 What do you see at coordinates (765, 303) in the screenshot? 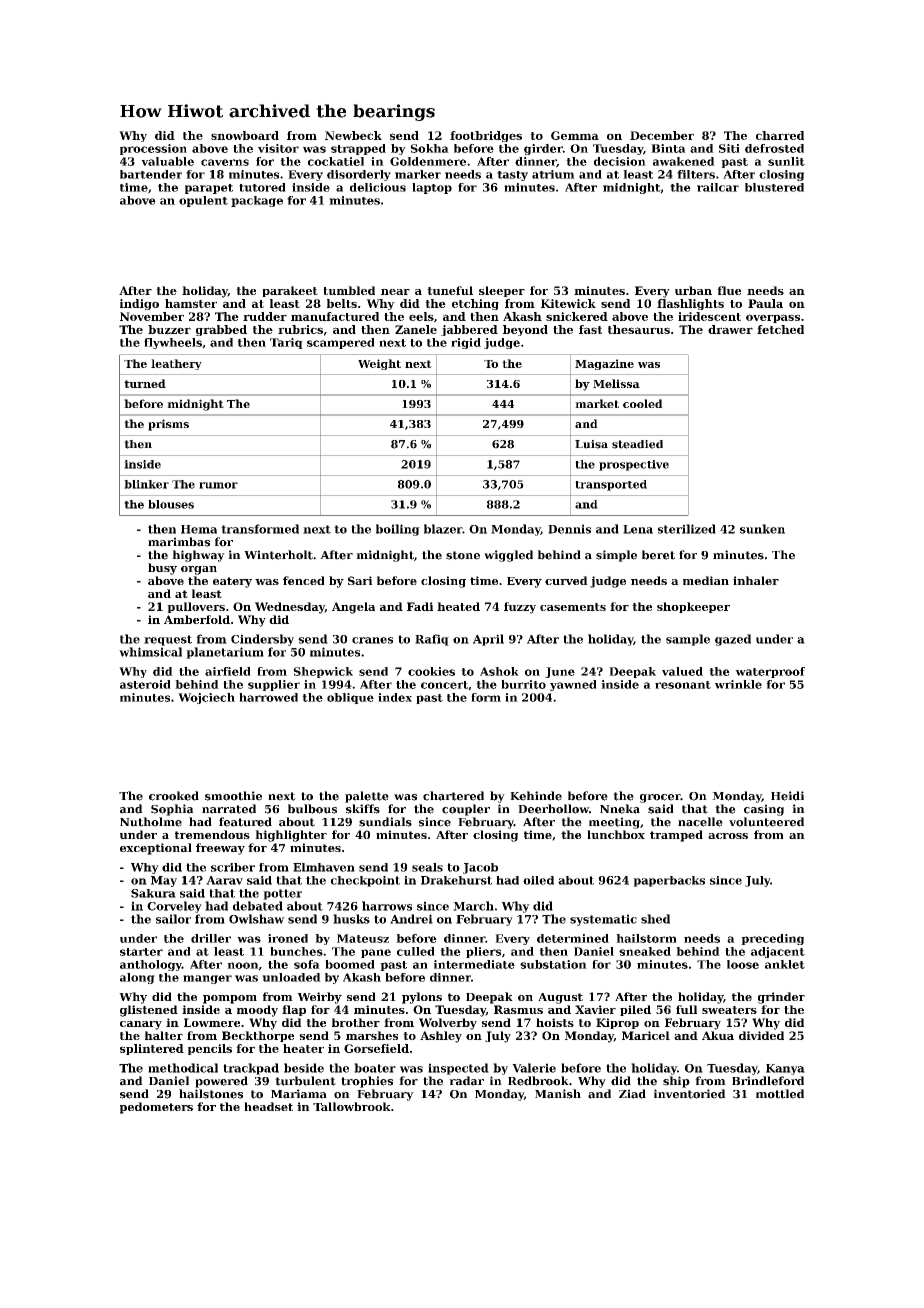
I see `Paula` at bounding box center [765, 303].
